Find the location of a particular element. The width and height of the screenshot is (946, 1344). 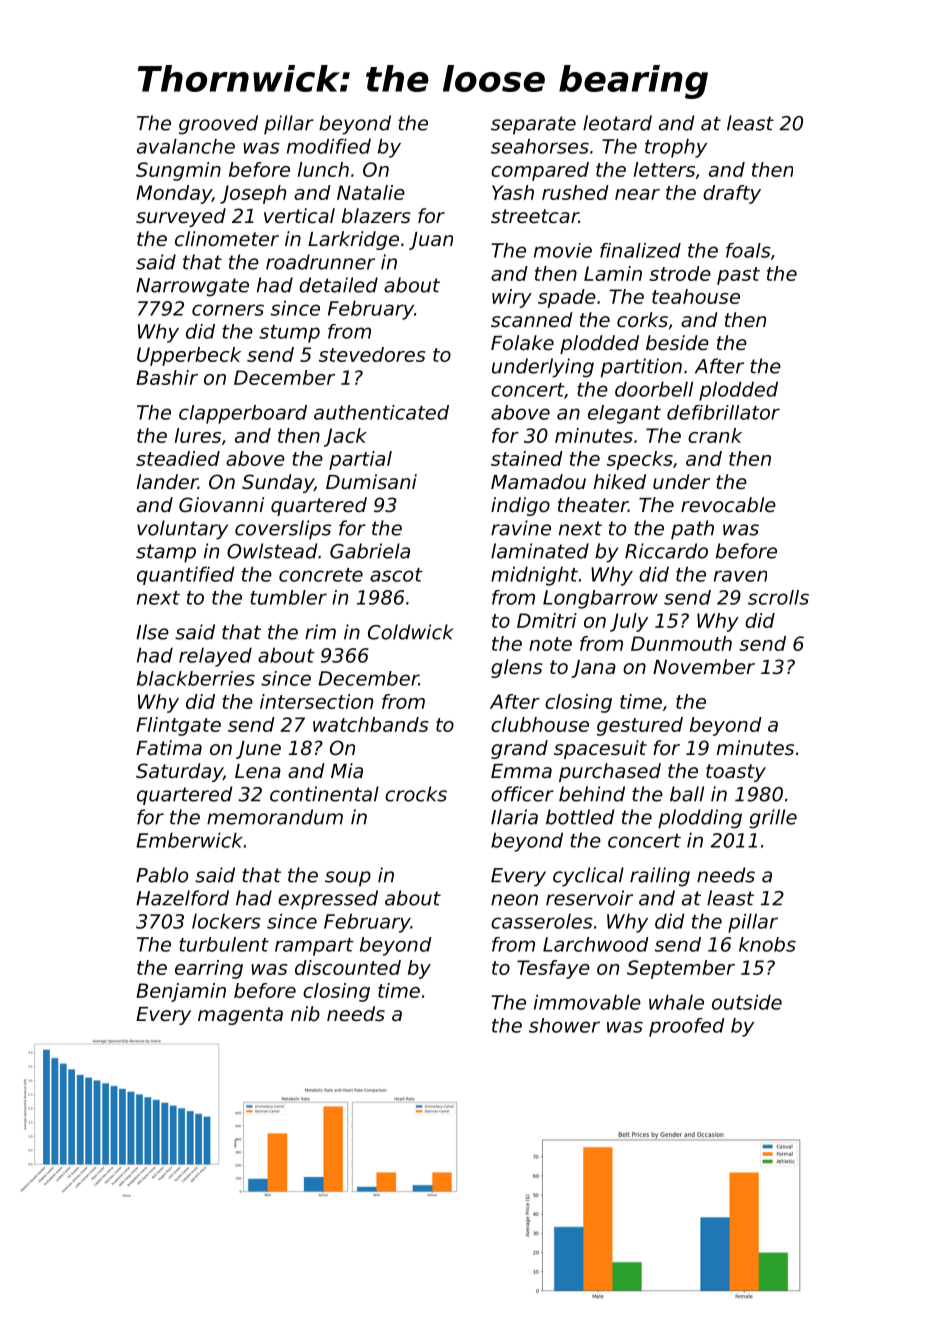

nib is located at coordinates (305, 1013).
